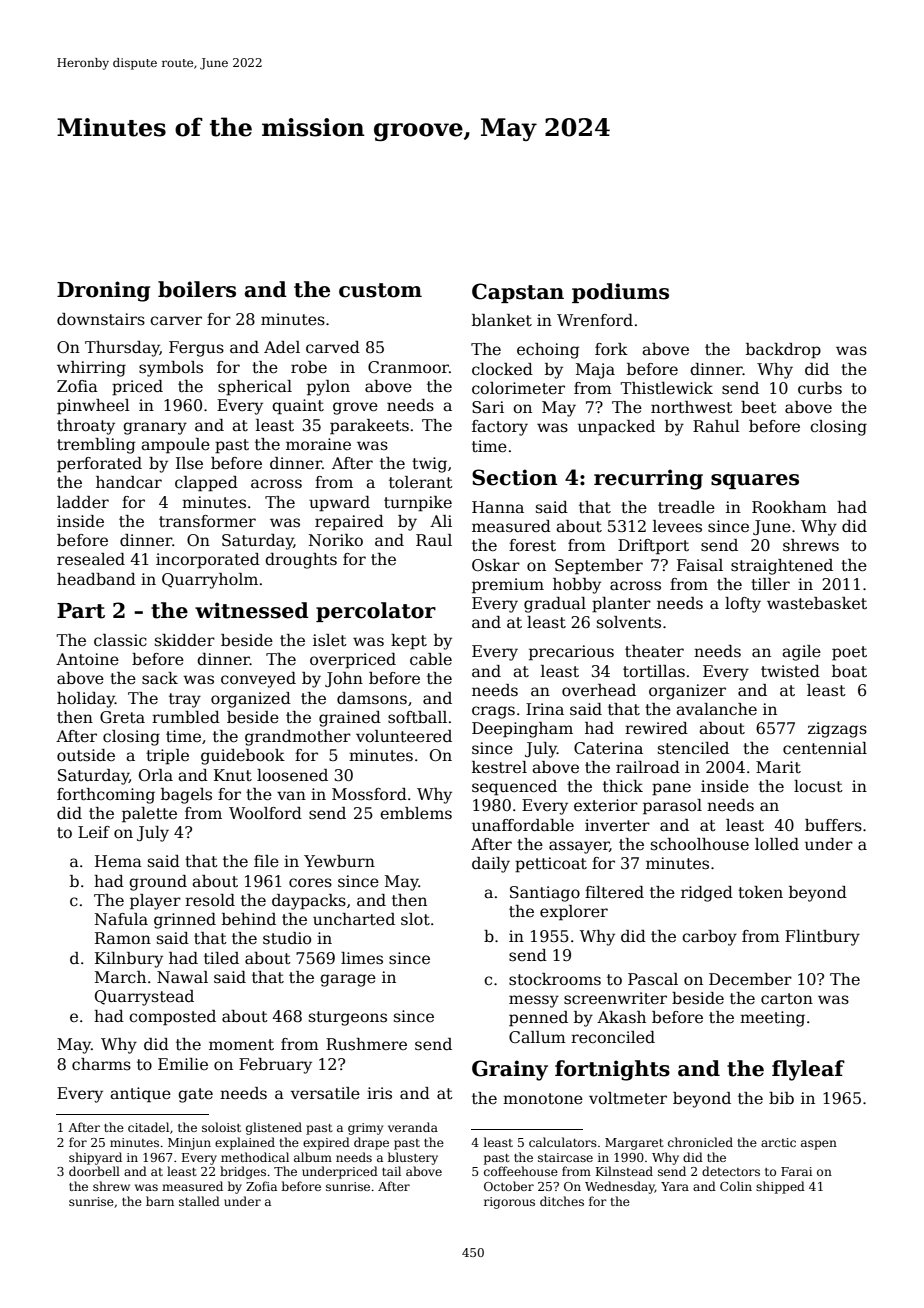 The image size is (924, 1308). I want to click on Nawal, so click(182, 977).
